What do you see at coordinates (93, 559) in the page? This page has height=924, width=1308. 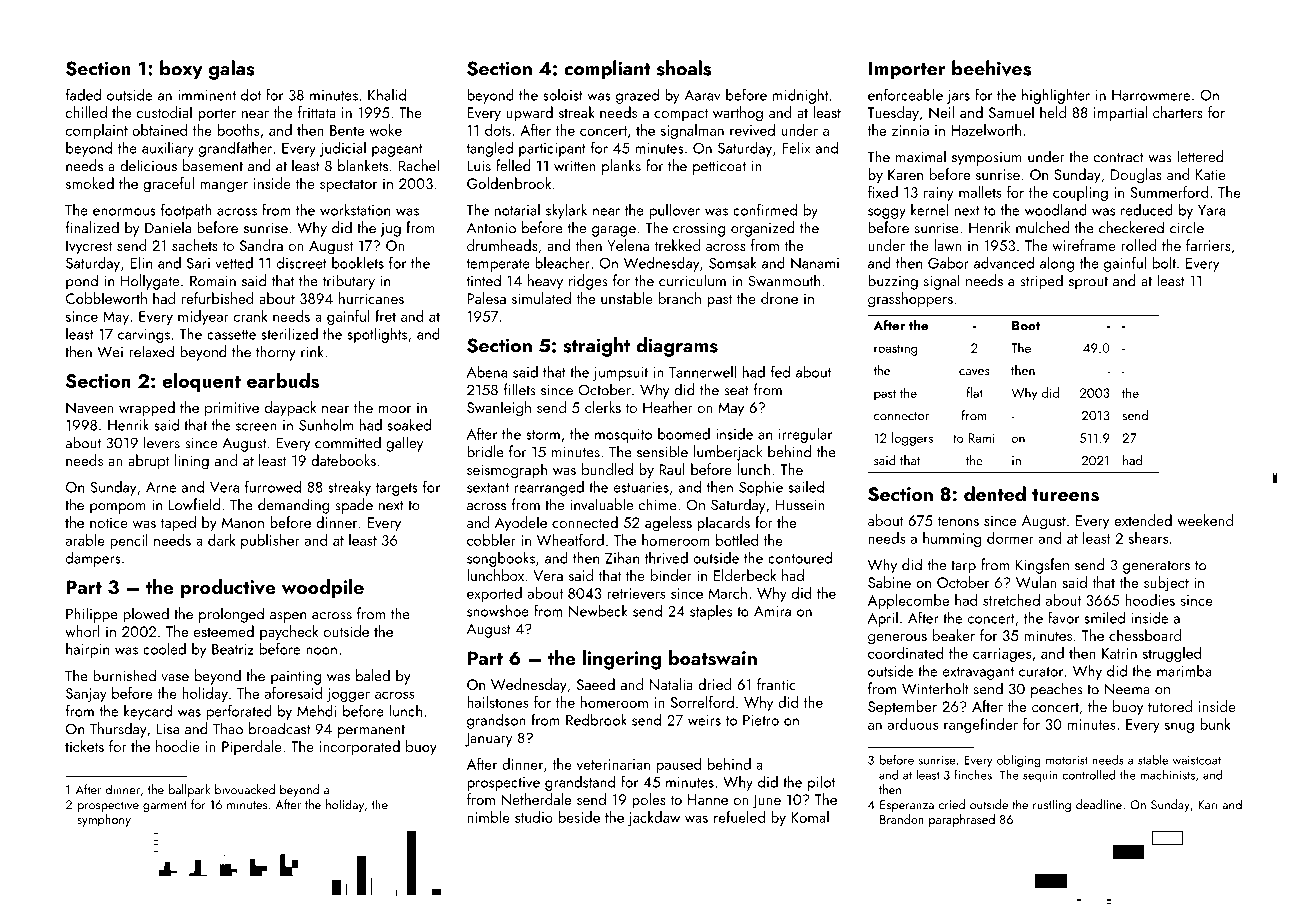 I see `dampers` at bounding box center [93, 559].
